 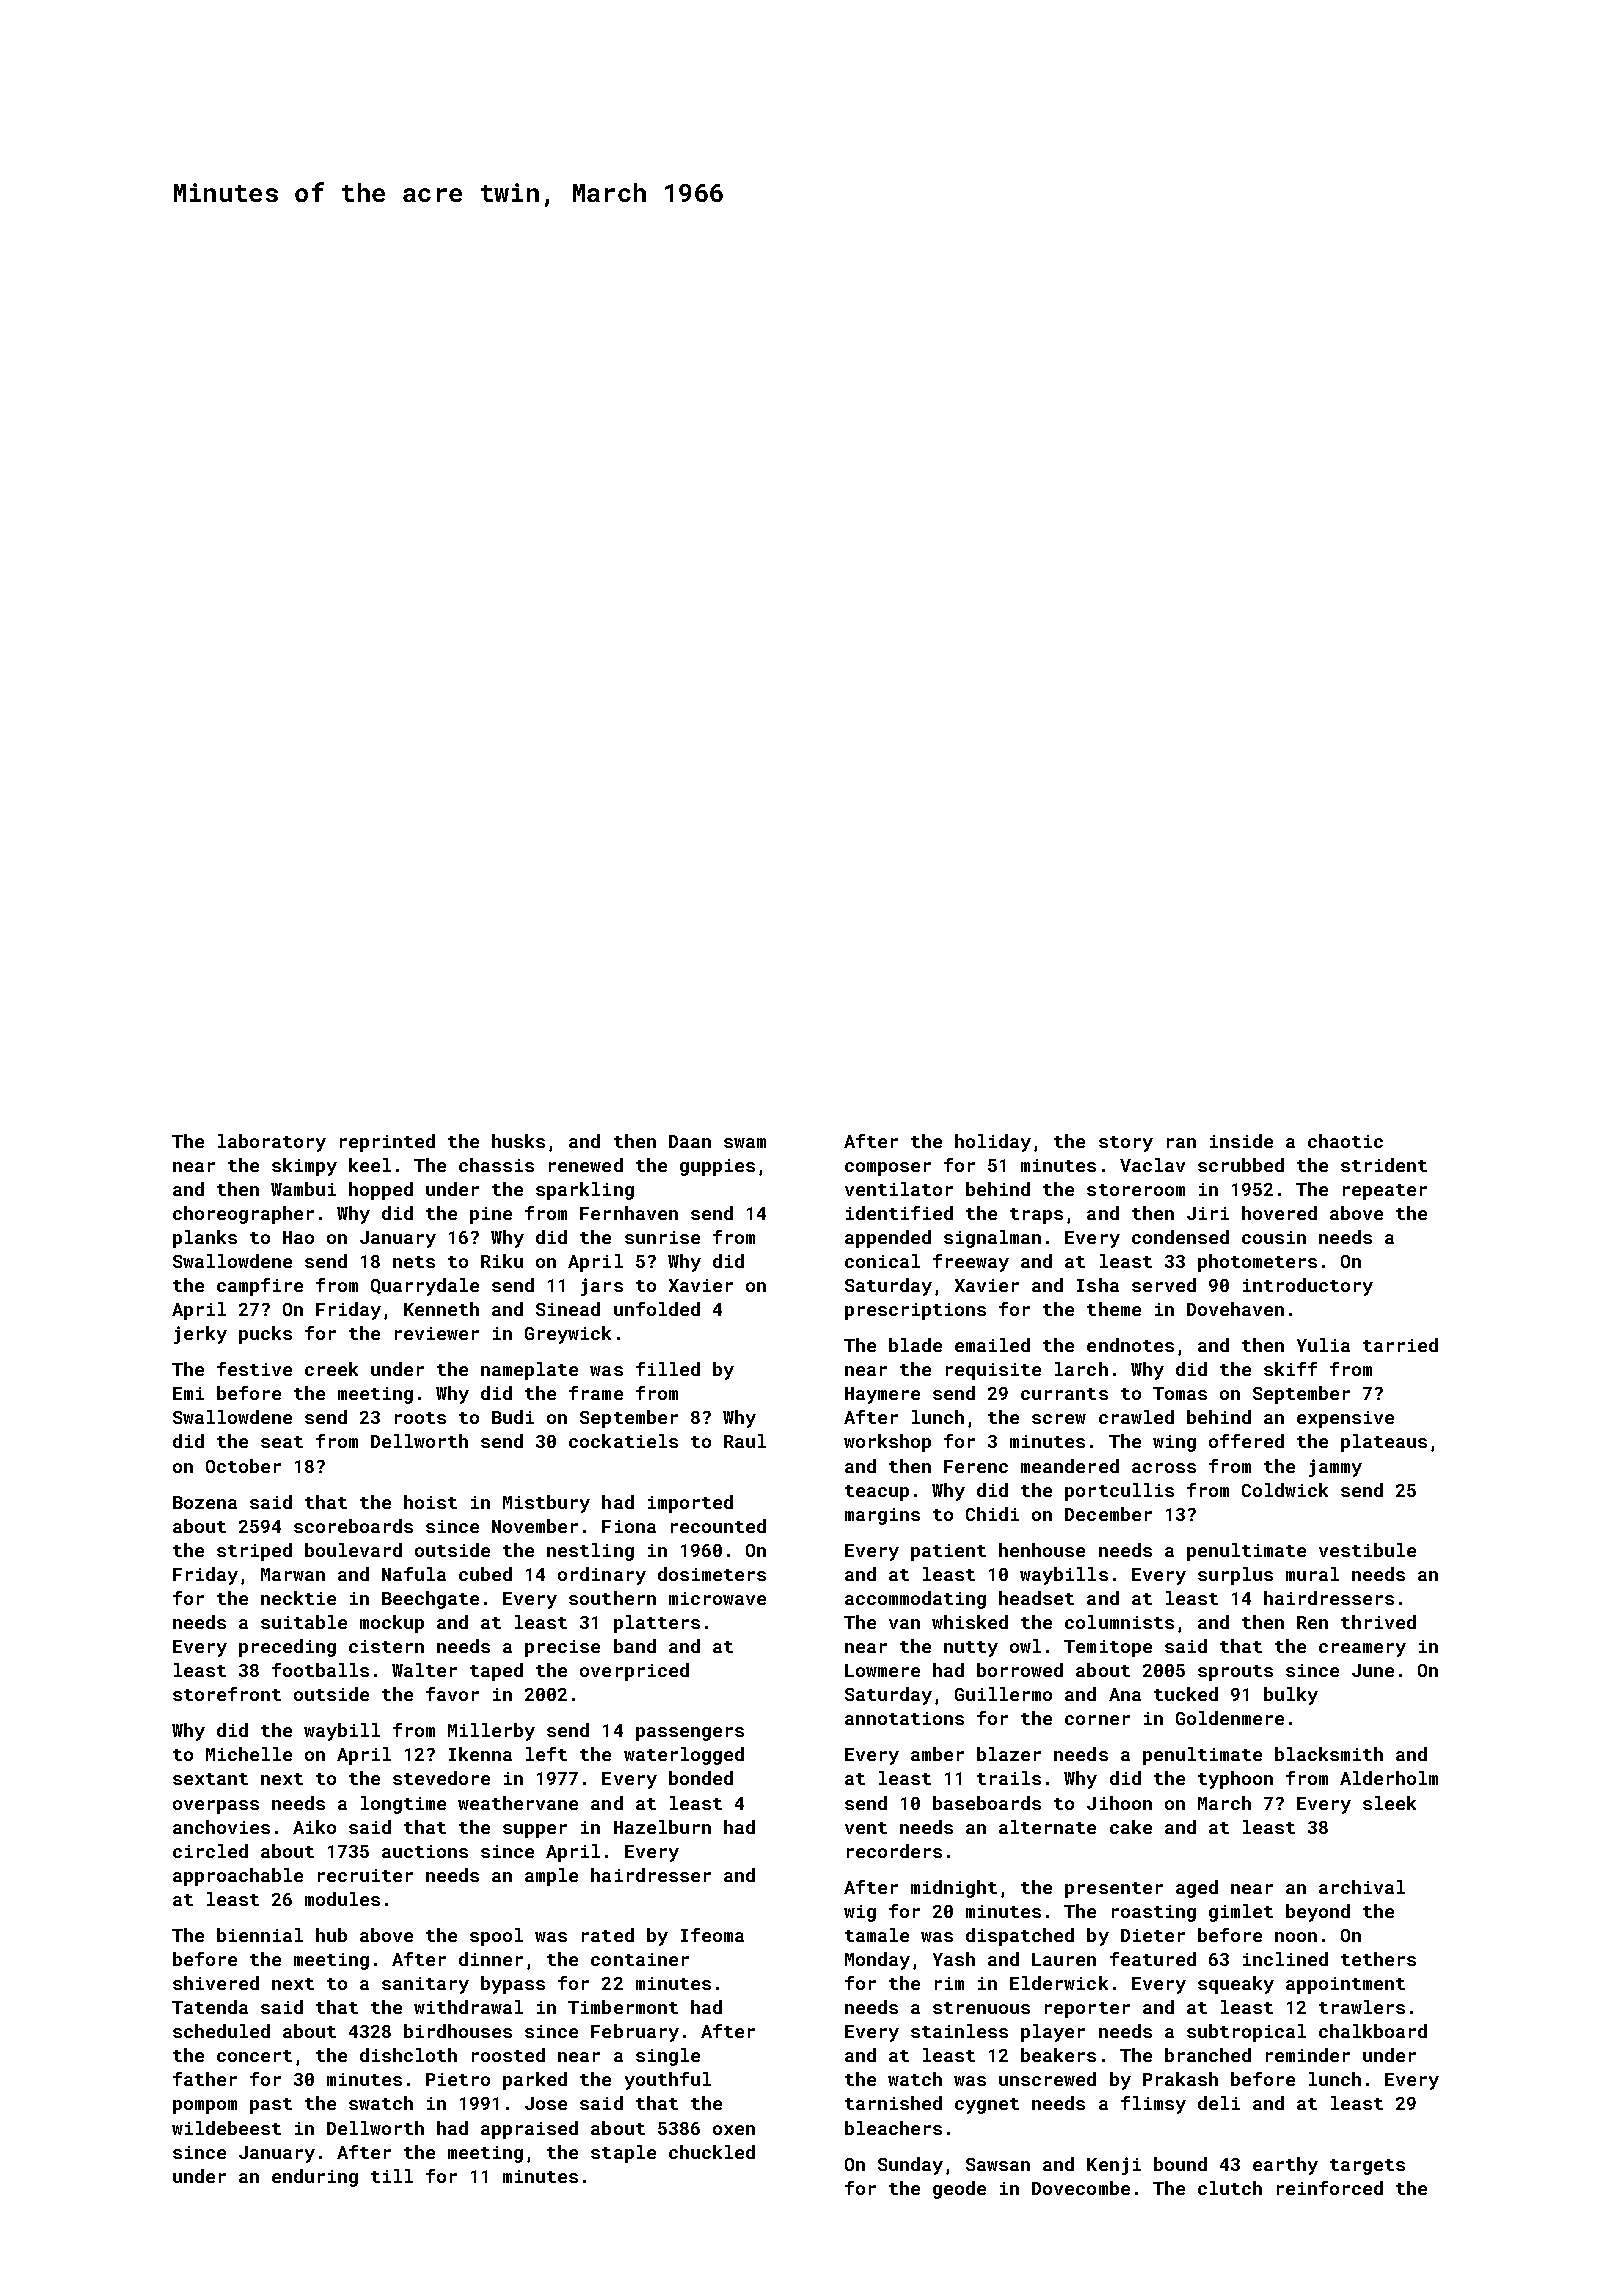 I want to click on modules, so click(x=342, y=1899).
